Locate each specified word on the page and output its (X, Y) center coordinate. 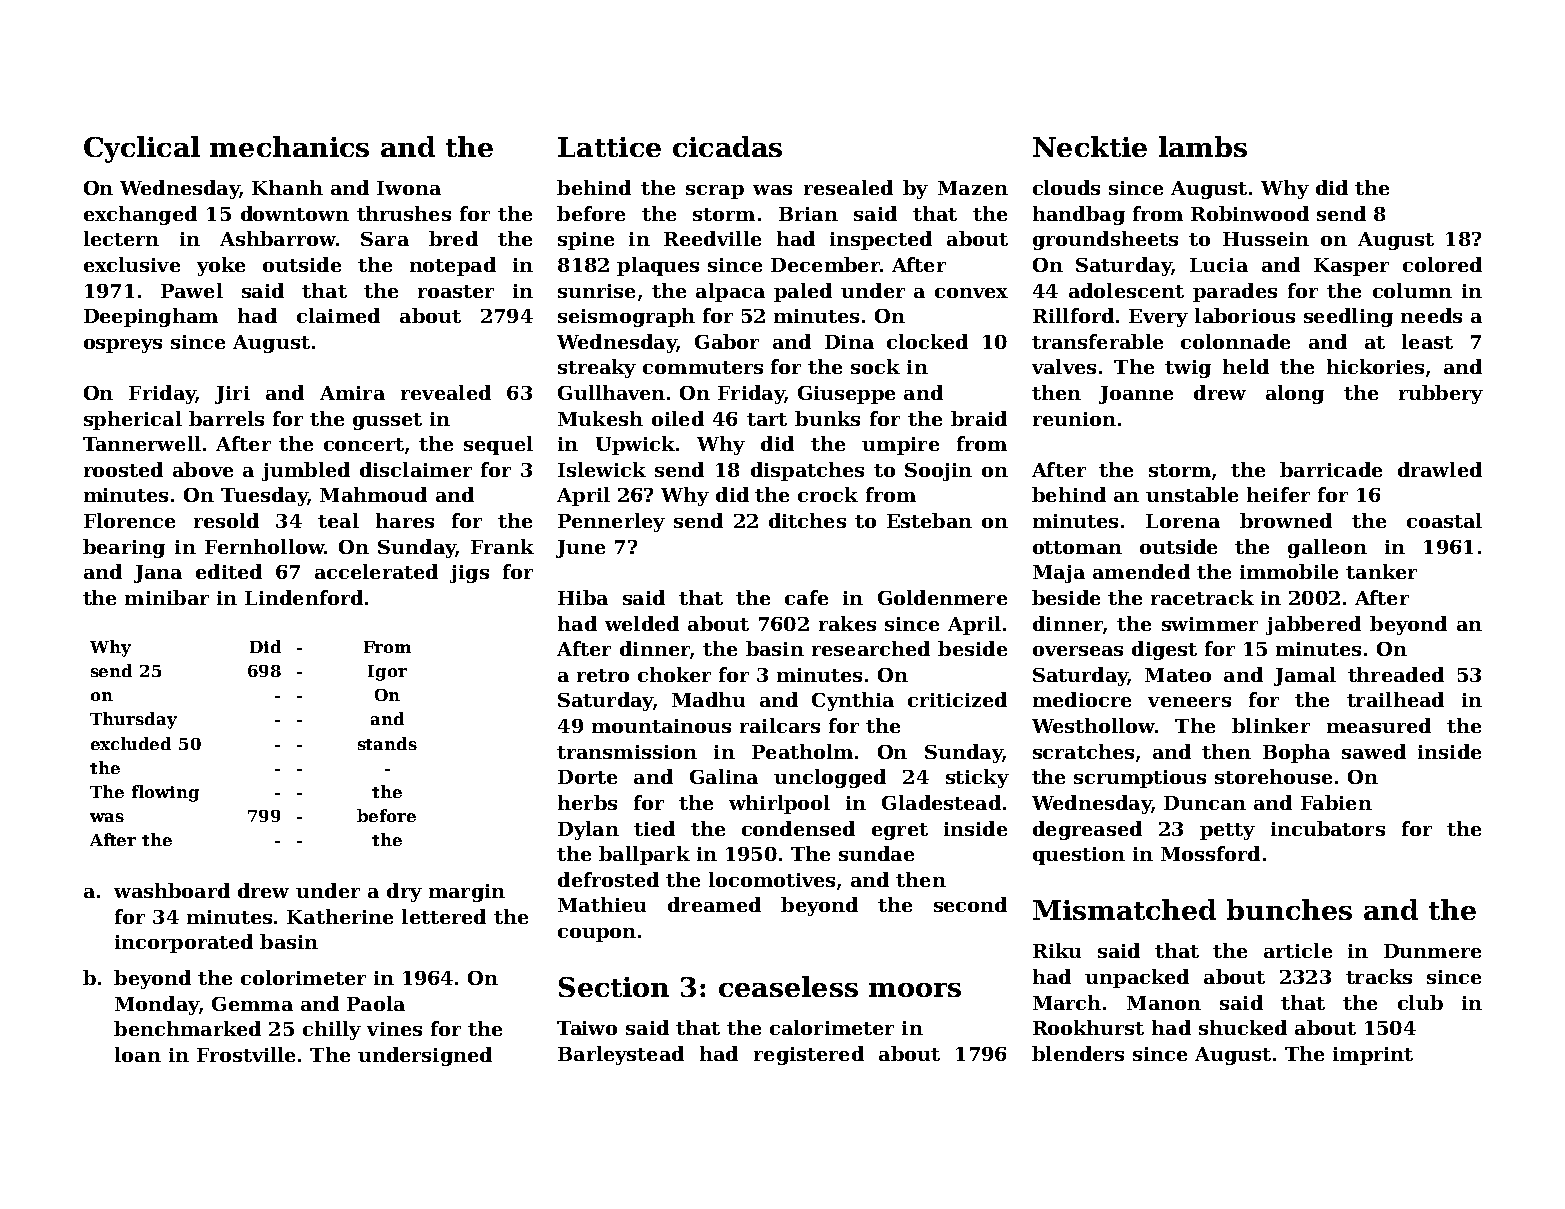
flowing (165, 793)
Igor (387, 673)
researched (871, 648)
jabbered (1313, 625)
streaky (597, 368)
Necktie (1090, 146)
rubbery (1441, 394)
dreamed (714, 904)
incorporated (184, 943)
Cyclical (142, 149)
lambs (1203, 146)
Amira (352, 393)
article (1298, 950)
